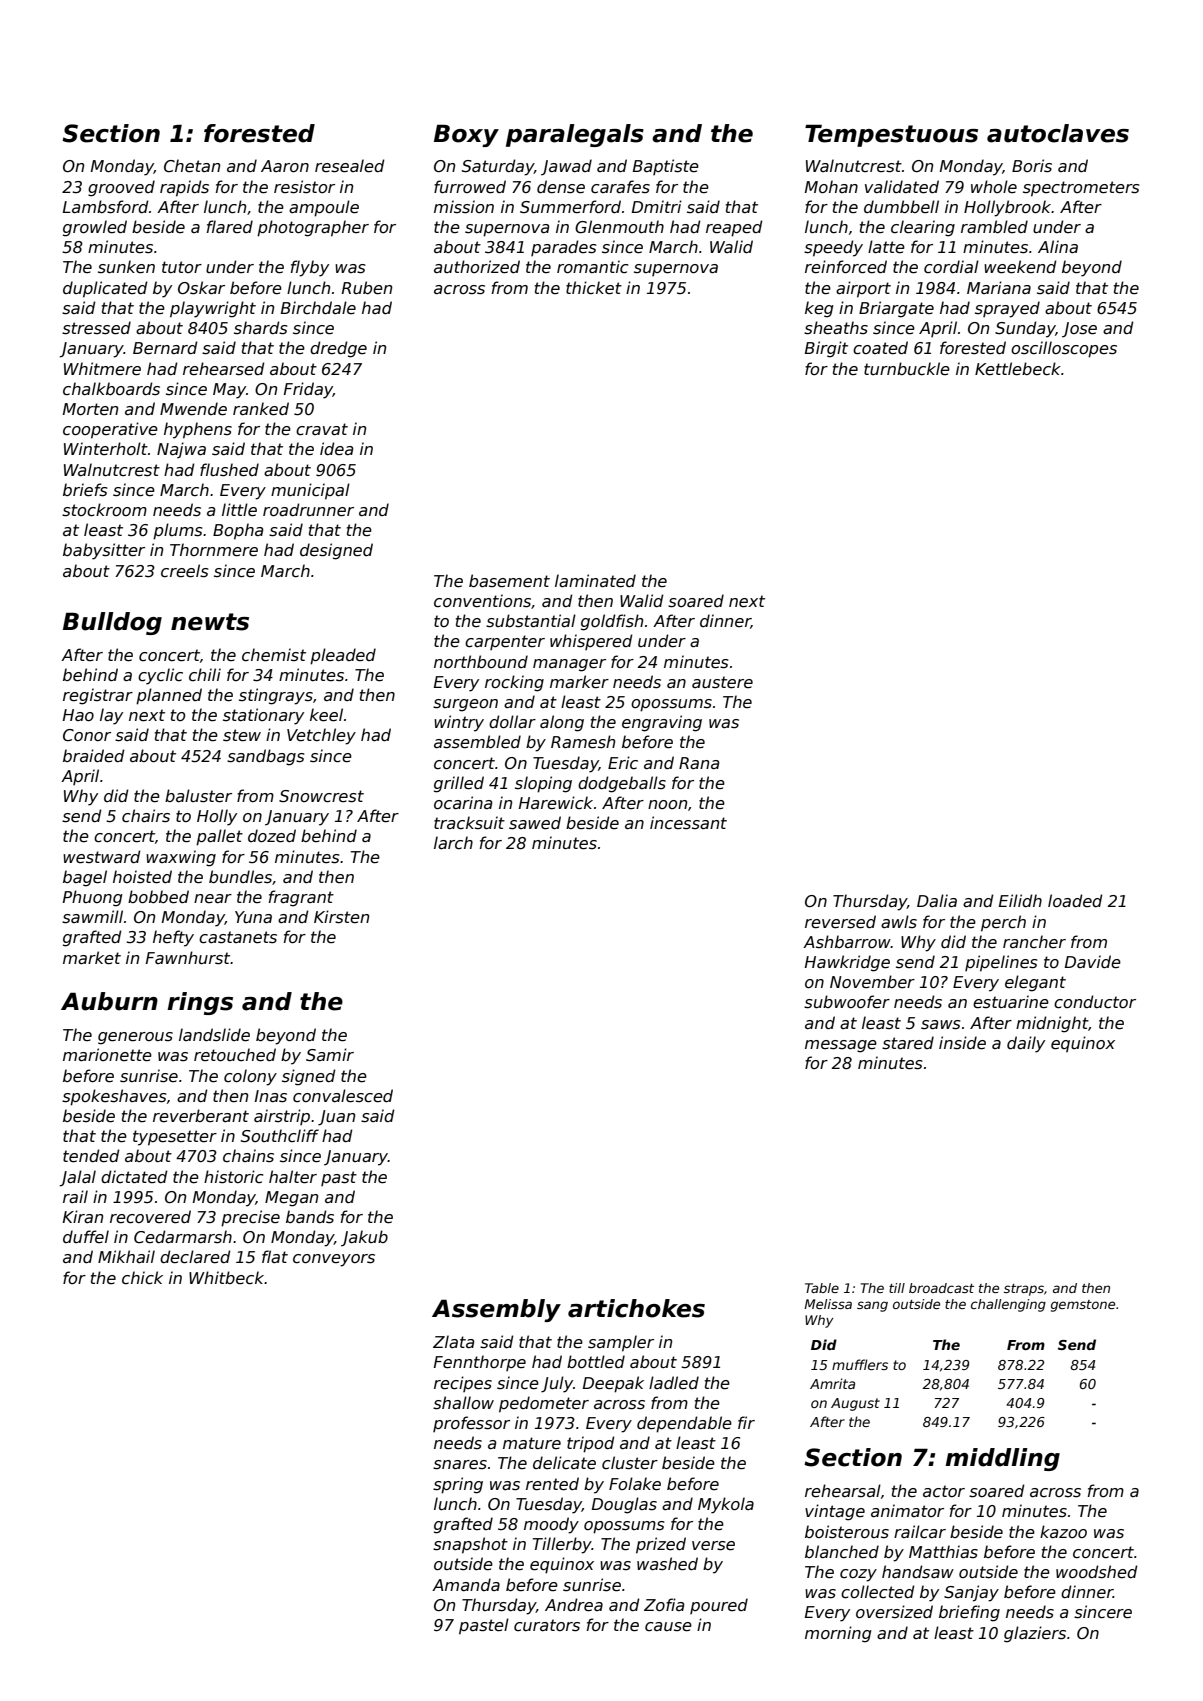 The width and height of the screenshot is (1203, 1701). Describe the element at coordinates (937, 900) in the screenshot. I see `Dalia` at that location.
